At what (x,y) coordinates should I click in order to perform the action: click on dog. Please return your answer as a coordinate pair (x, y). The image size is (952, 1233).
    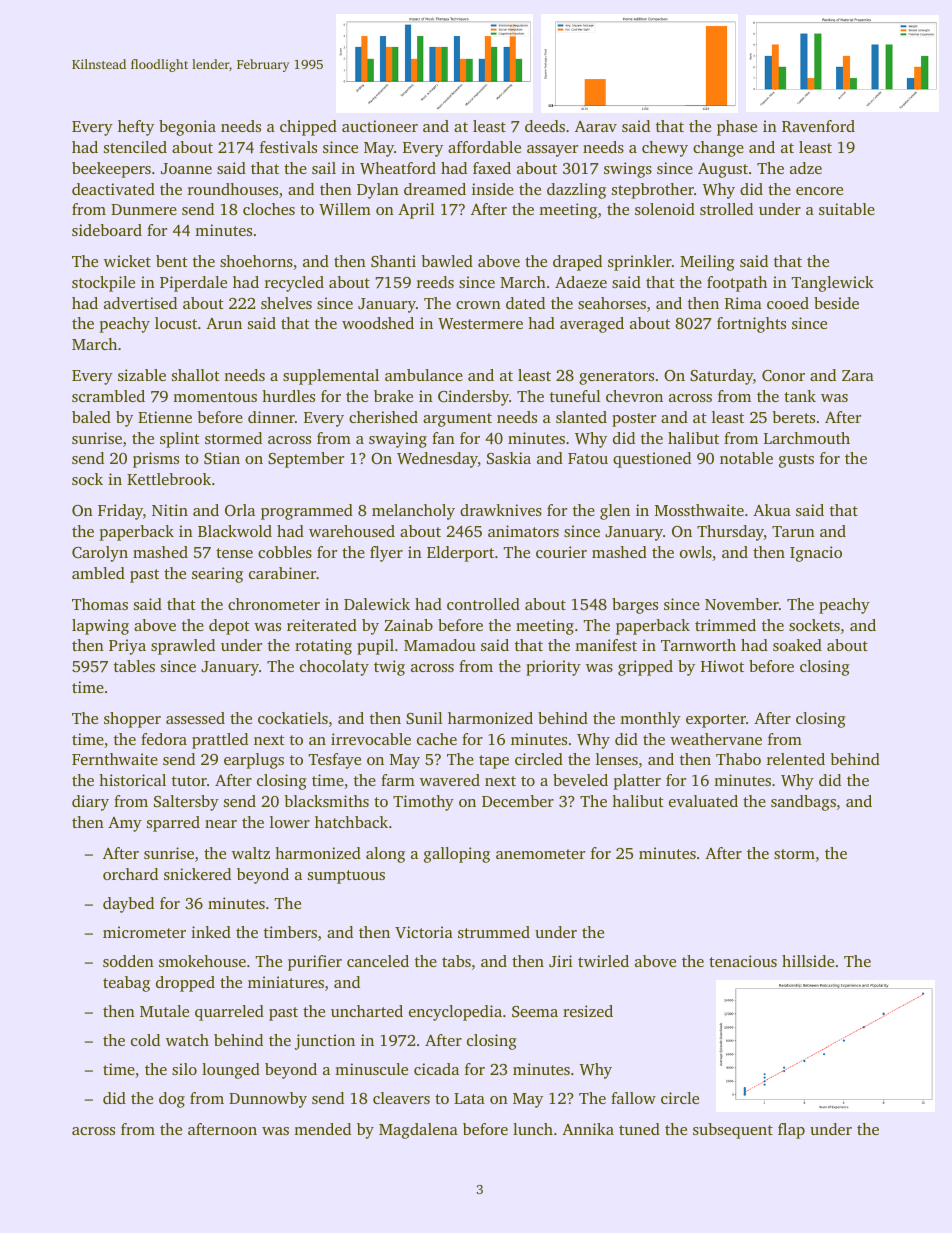
    Looking at the image, I should click on (172, 1100).
